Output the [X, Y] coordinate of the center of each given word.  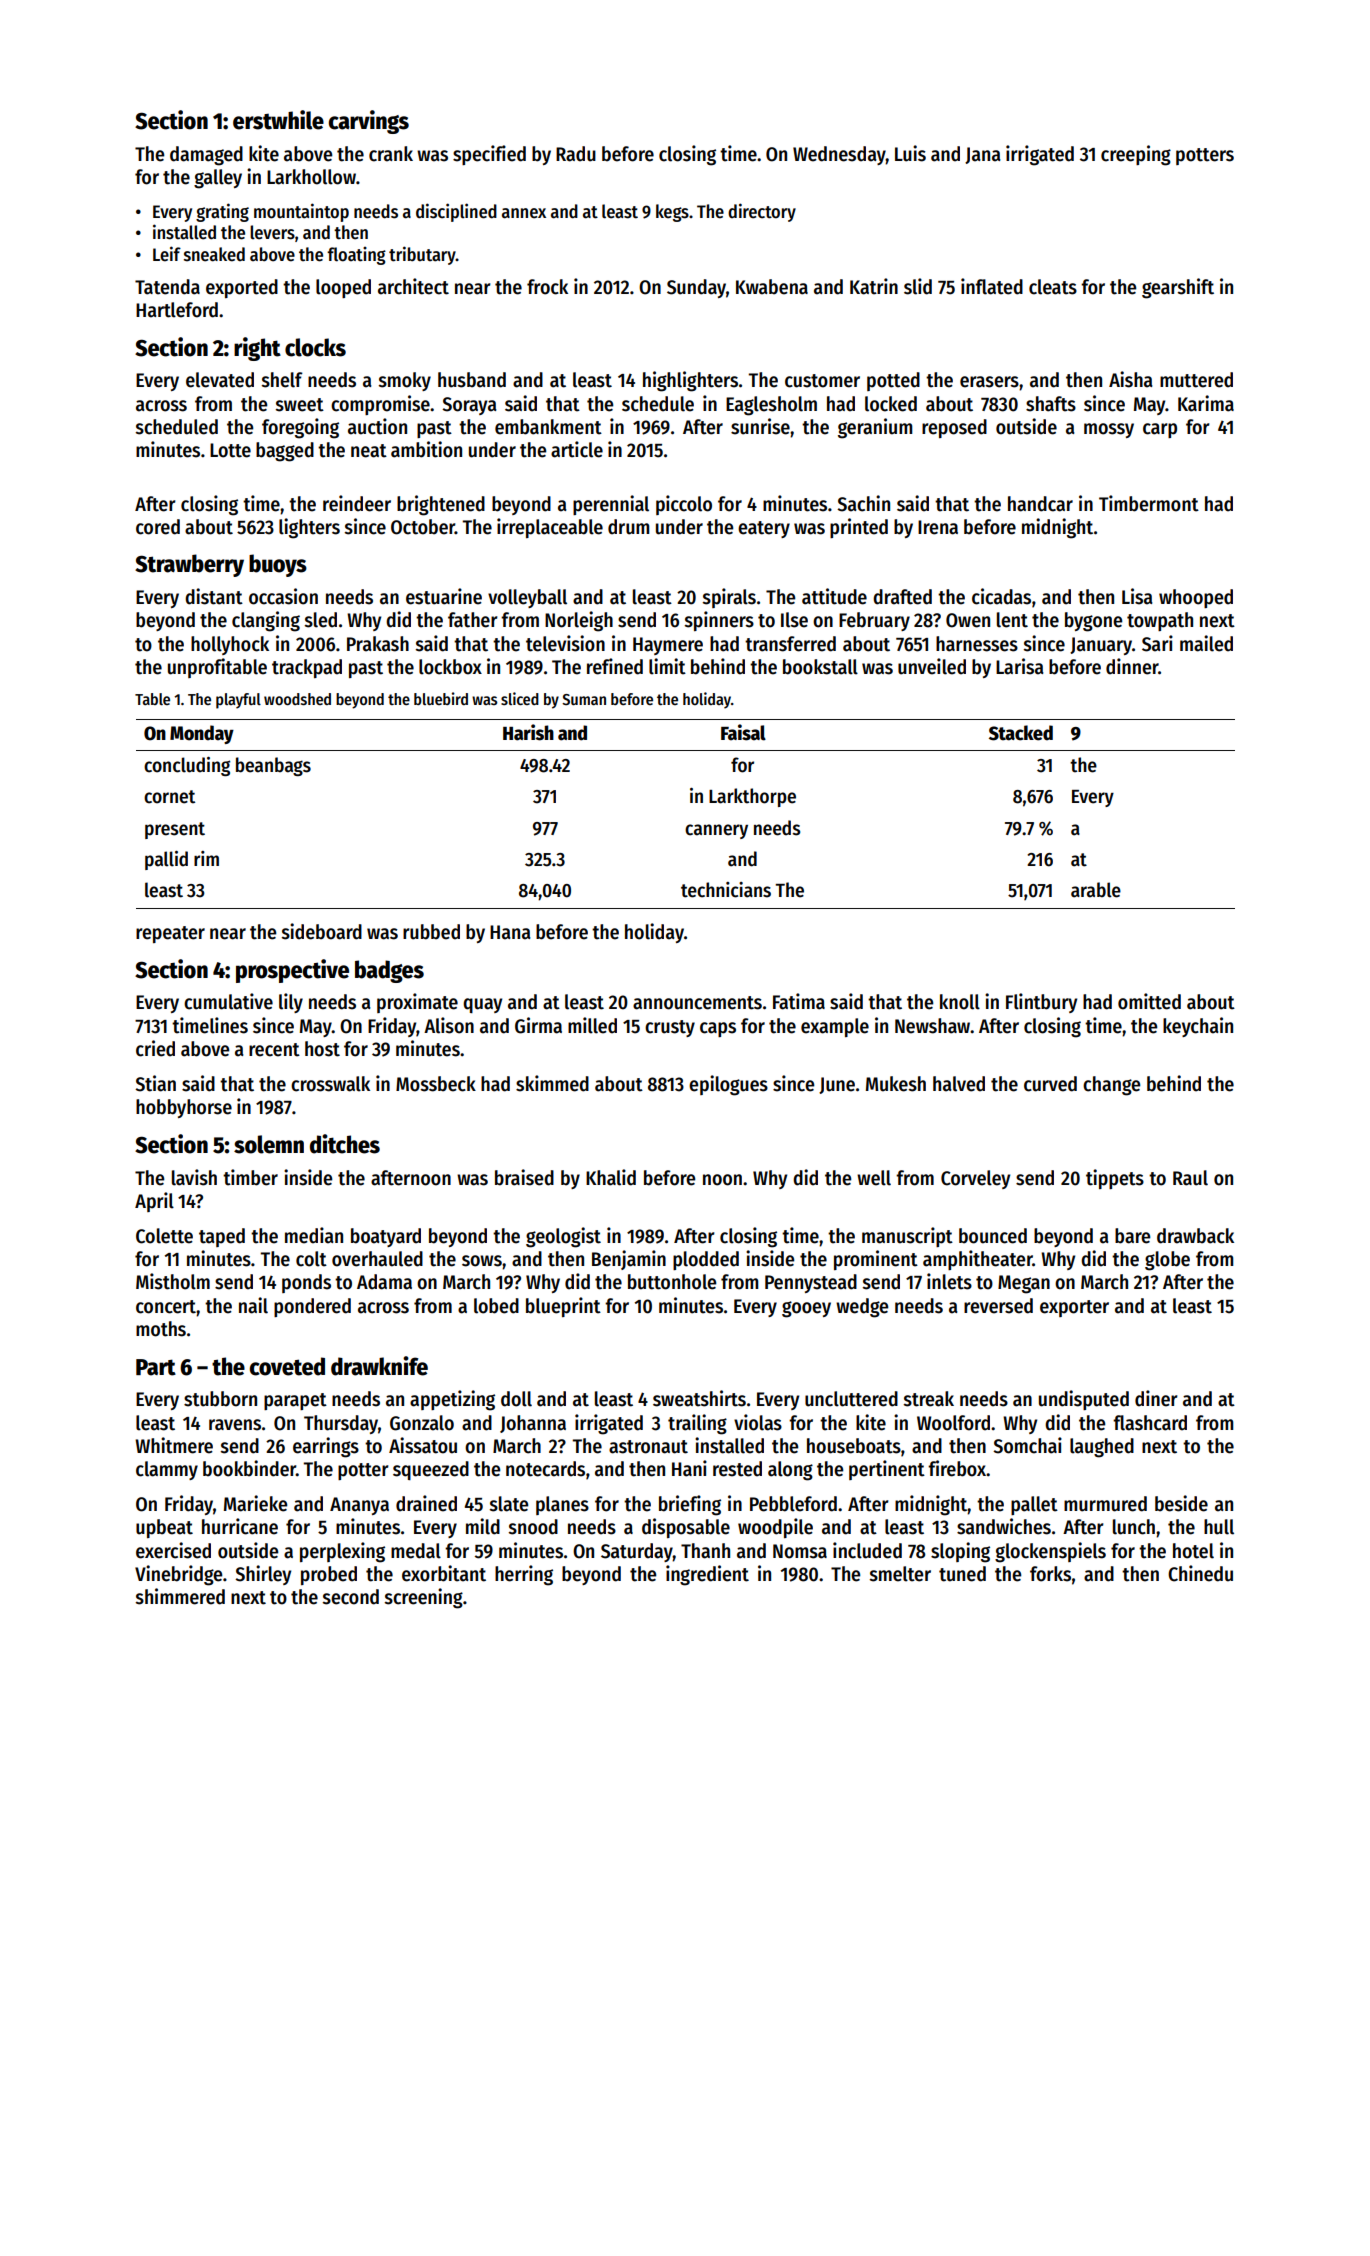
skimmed [552, 1083]
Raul [1190, 1178]
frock [547, 287]
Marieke [255, 1503]
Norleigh [579, 621]
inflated [992, 286]
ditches [345, 1144]
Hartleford [177, 310]
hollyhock [230, 645]
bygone [1093, 622]
